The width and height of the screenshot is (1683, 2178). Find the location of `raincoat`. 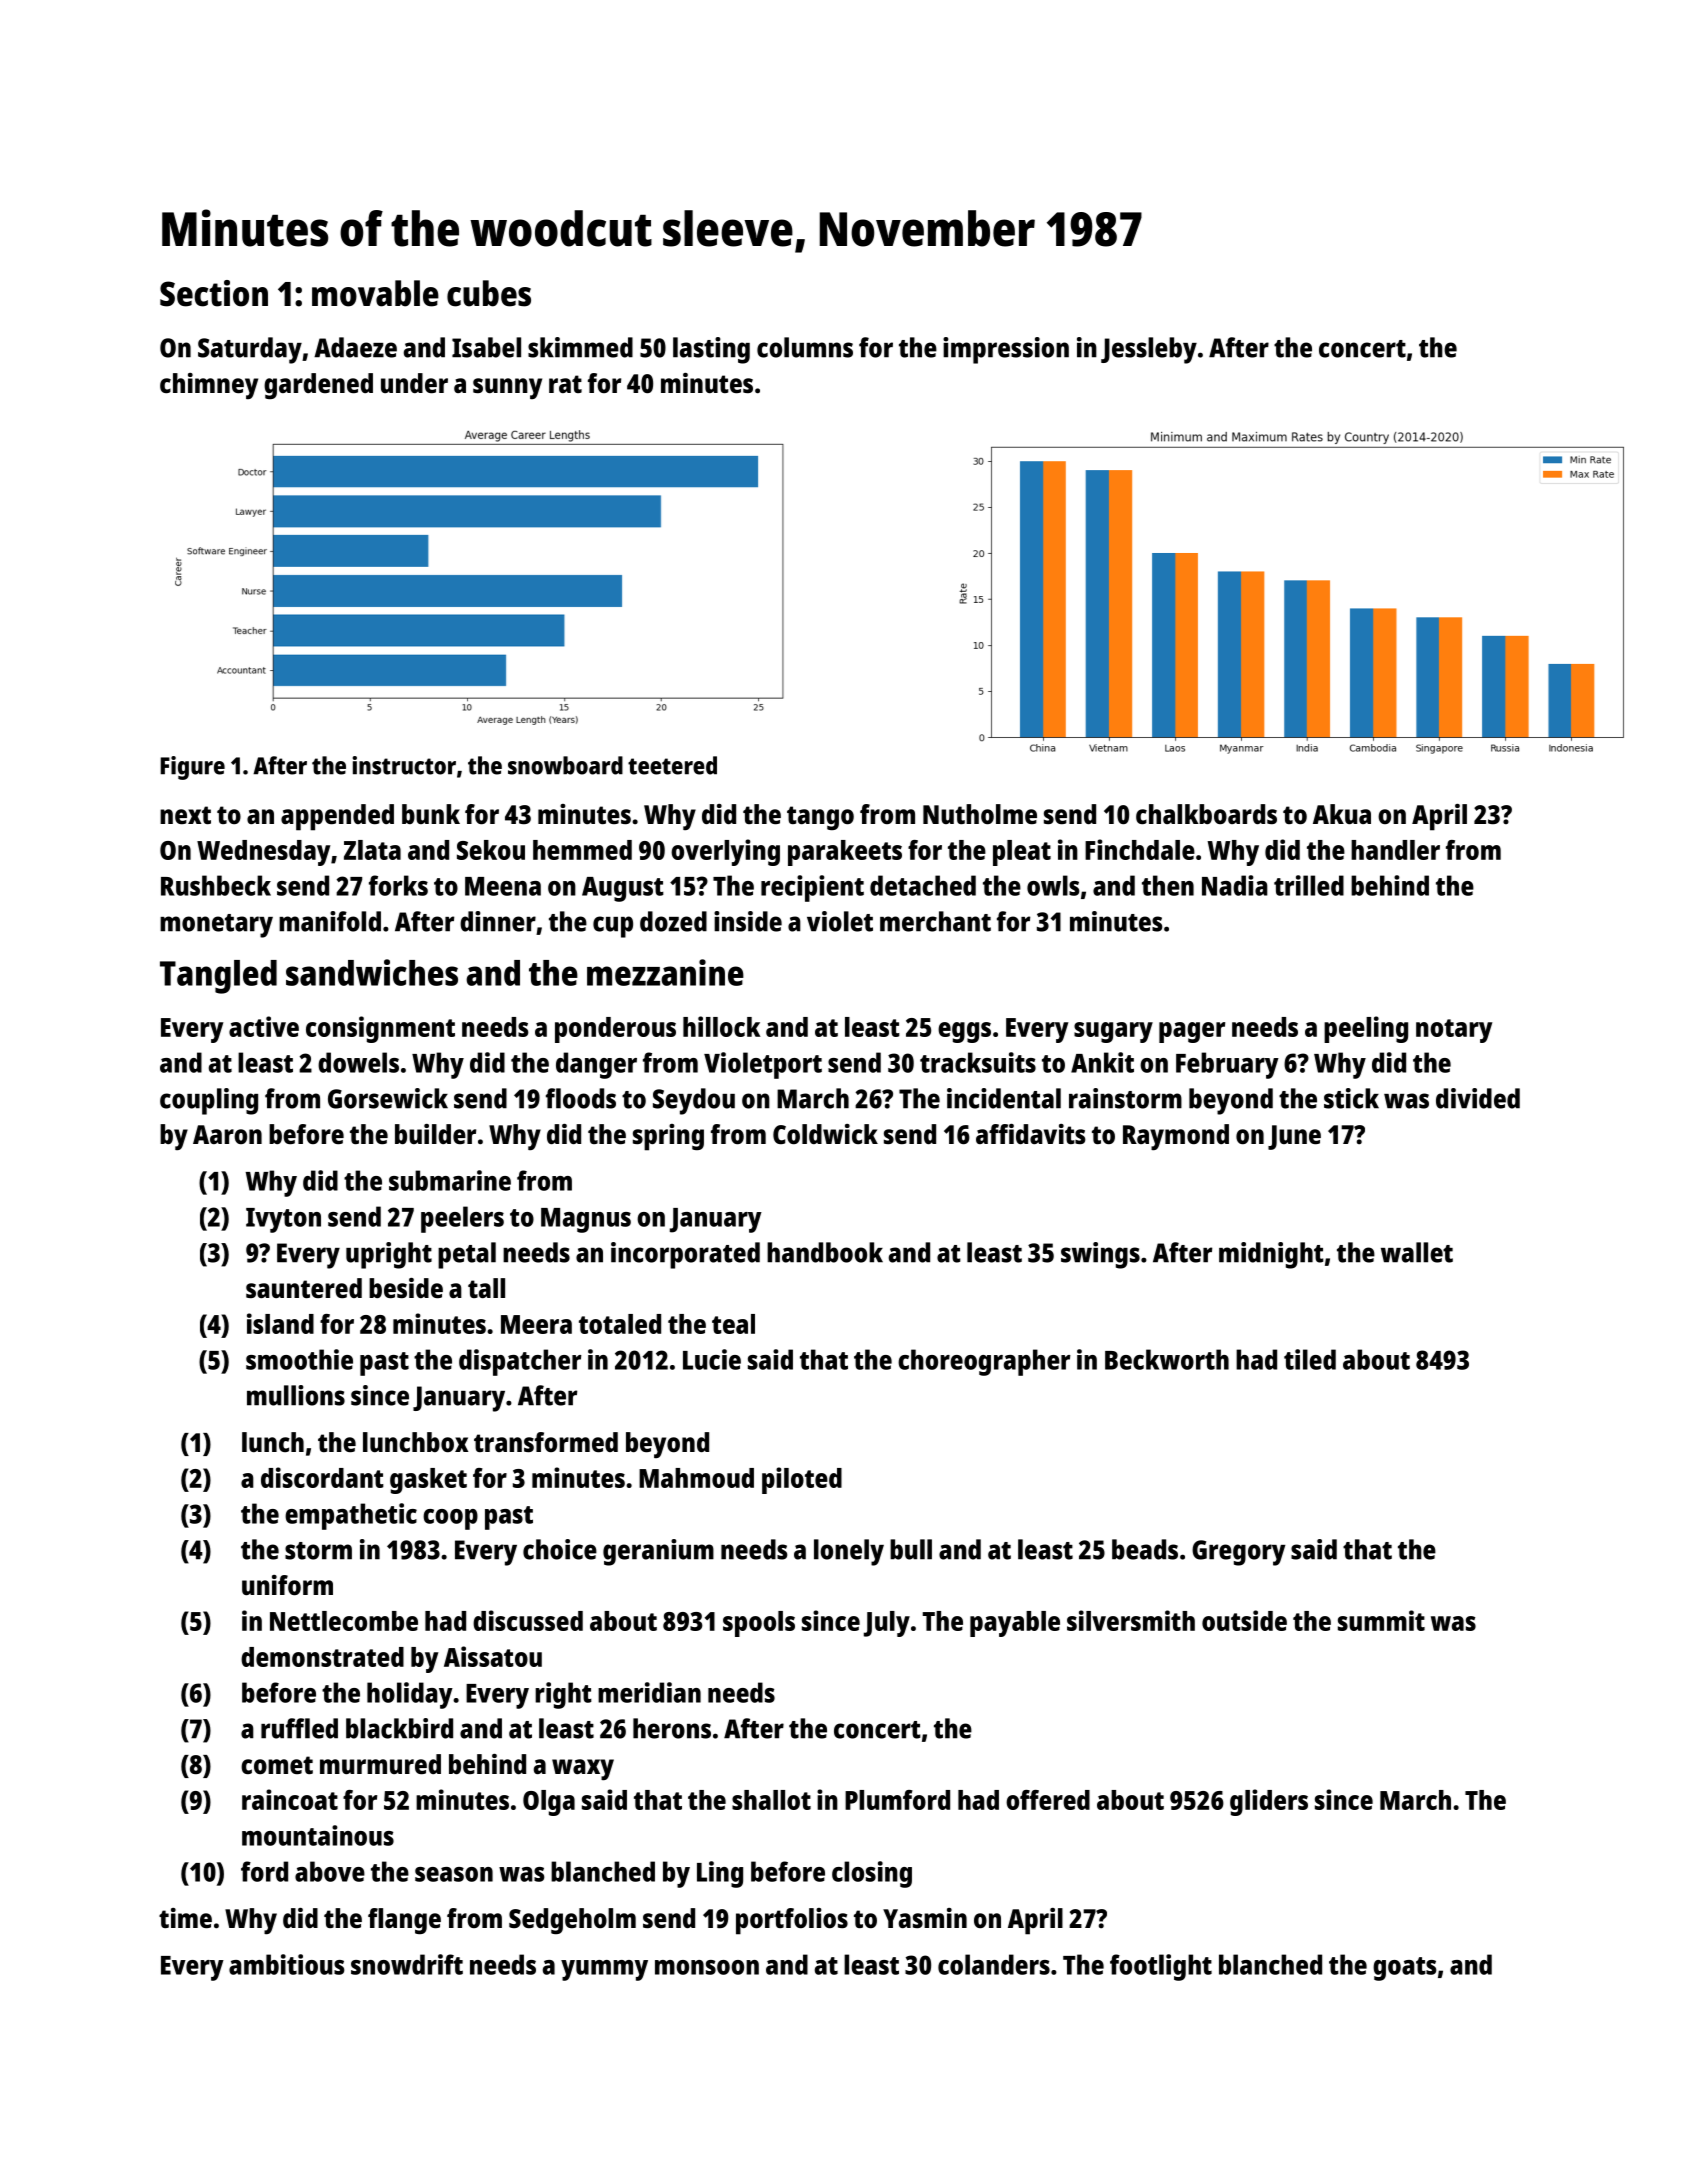

raincoat is located at coordinates (290, 1799).
